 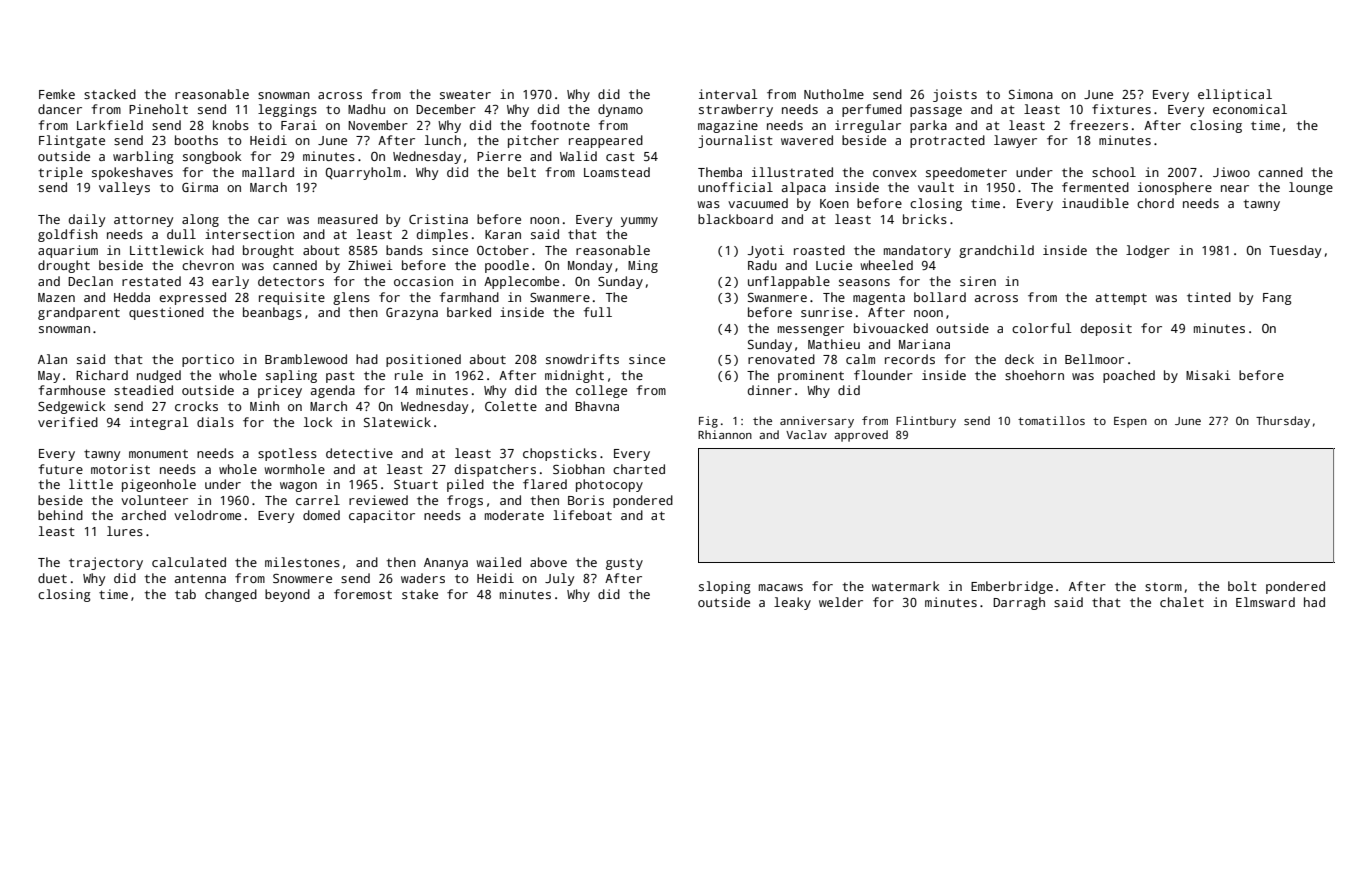 What do you see at coordinates (872, 110) in the document?
I see `perfumed` at bounding box center [872, 110].
